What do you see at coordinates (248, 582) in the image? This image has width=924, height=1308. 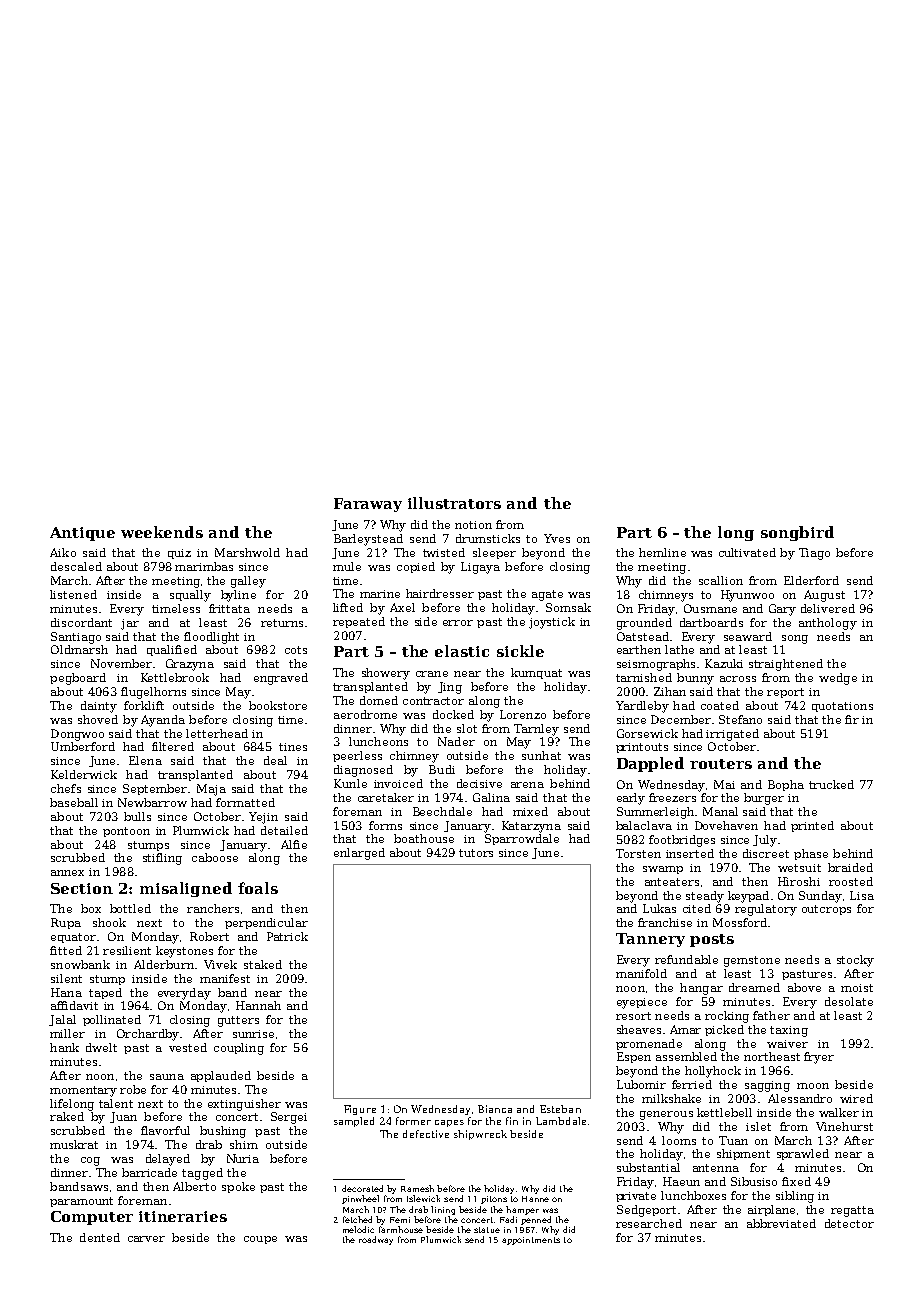 I see `galley` at bounding box center [248, 582].
